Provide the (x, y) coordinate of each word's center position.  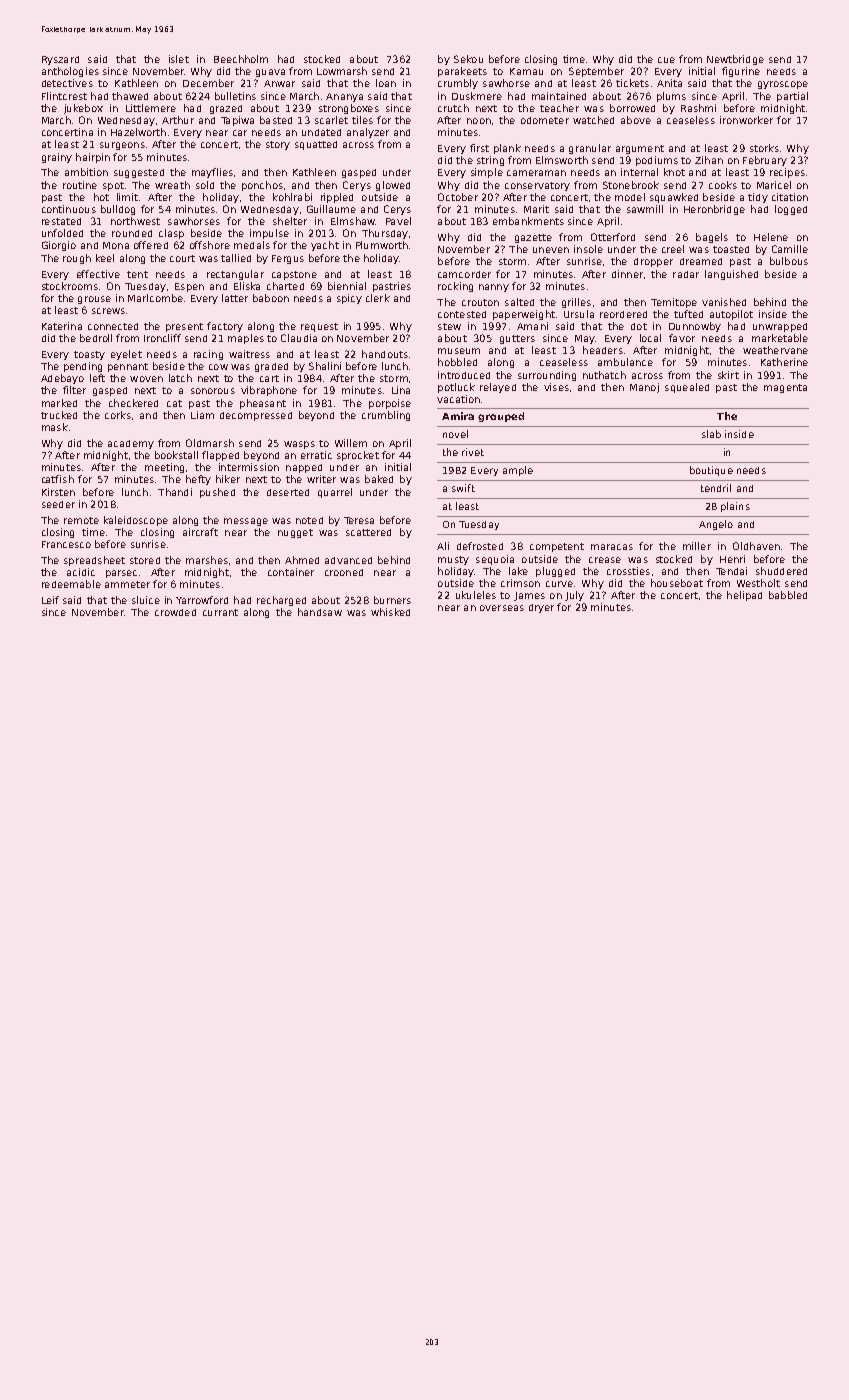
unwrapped (780, 327)
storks (764, 148)
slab (711, 434)
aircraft (200, 532)
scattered (368, 532)
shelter (290, 221)
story (278, 145)
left (97, 378)
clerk (378, 298)
